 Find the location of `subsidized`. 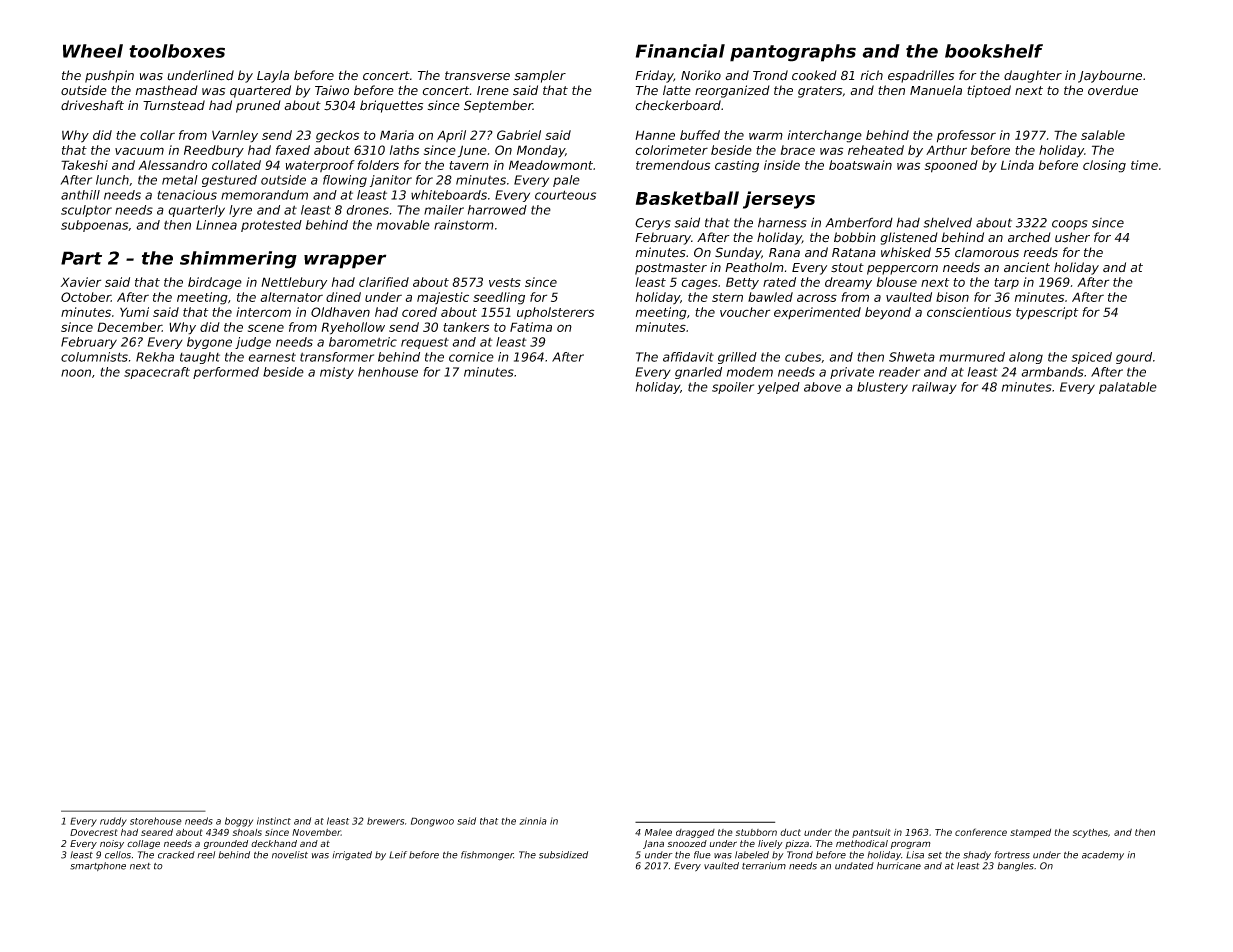

subsidized is located at coordinates (563, 855).
